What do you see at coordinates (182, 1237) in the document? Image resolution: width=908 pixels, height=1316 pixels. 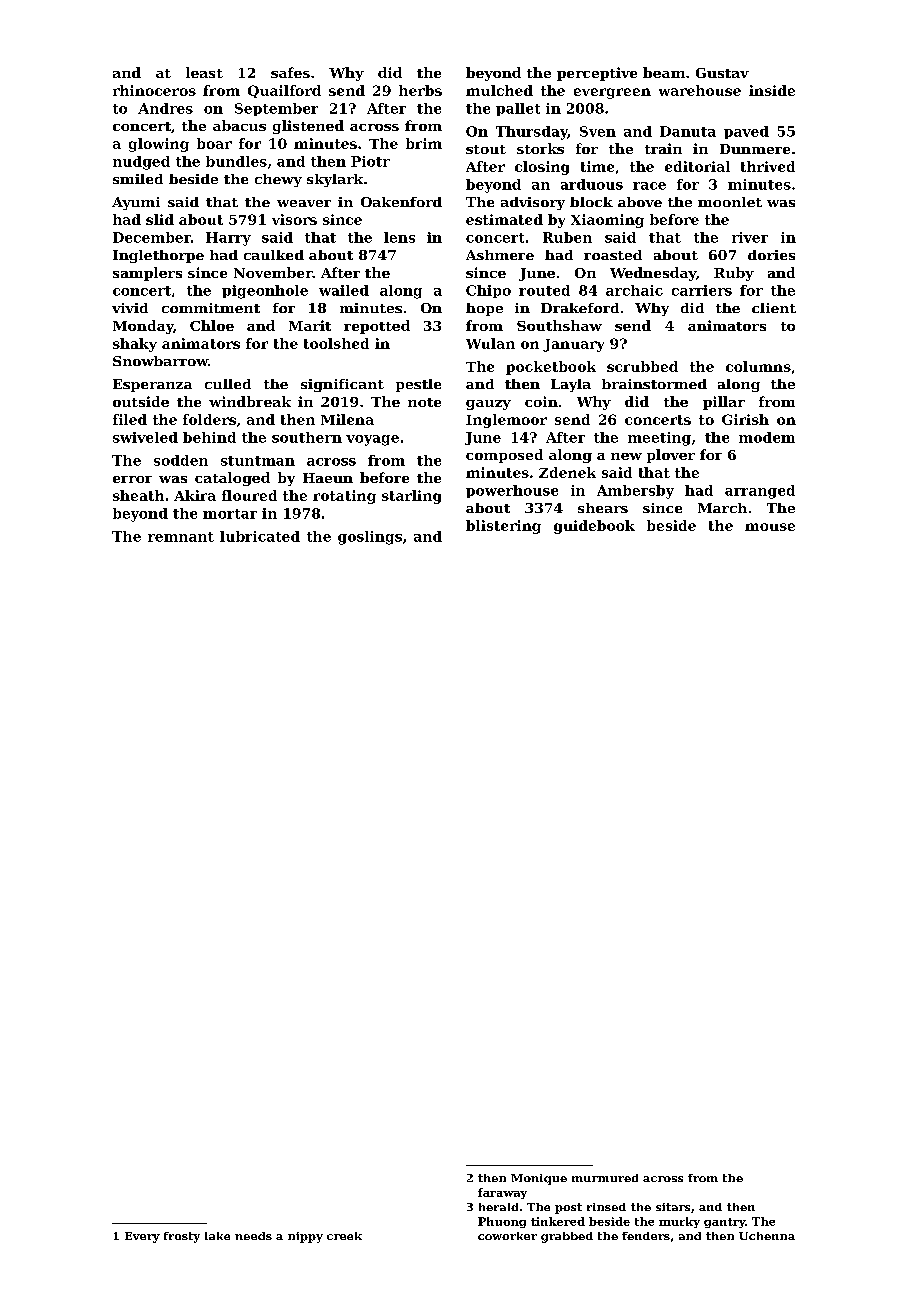 I see `frosty` at bounding box center [182, 1237].
